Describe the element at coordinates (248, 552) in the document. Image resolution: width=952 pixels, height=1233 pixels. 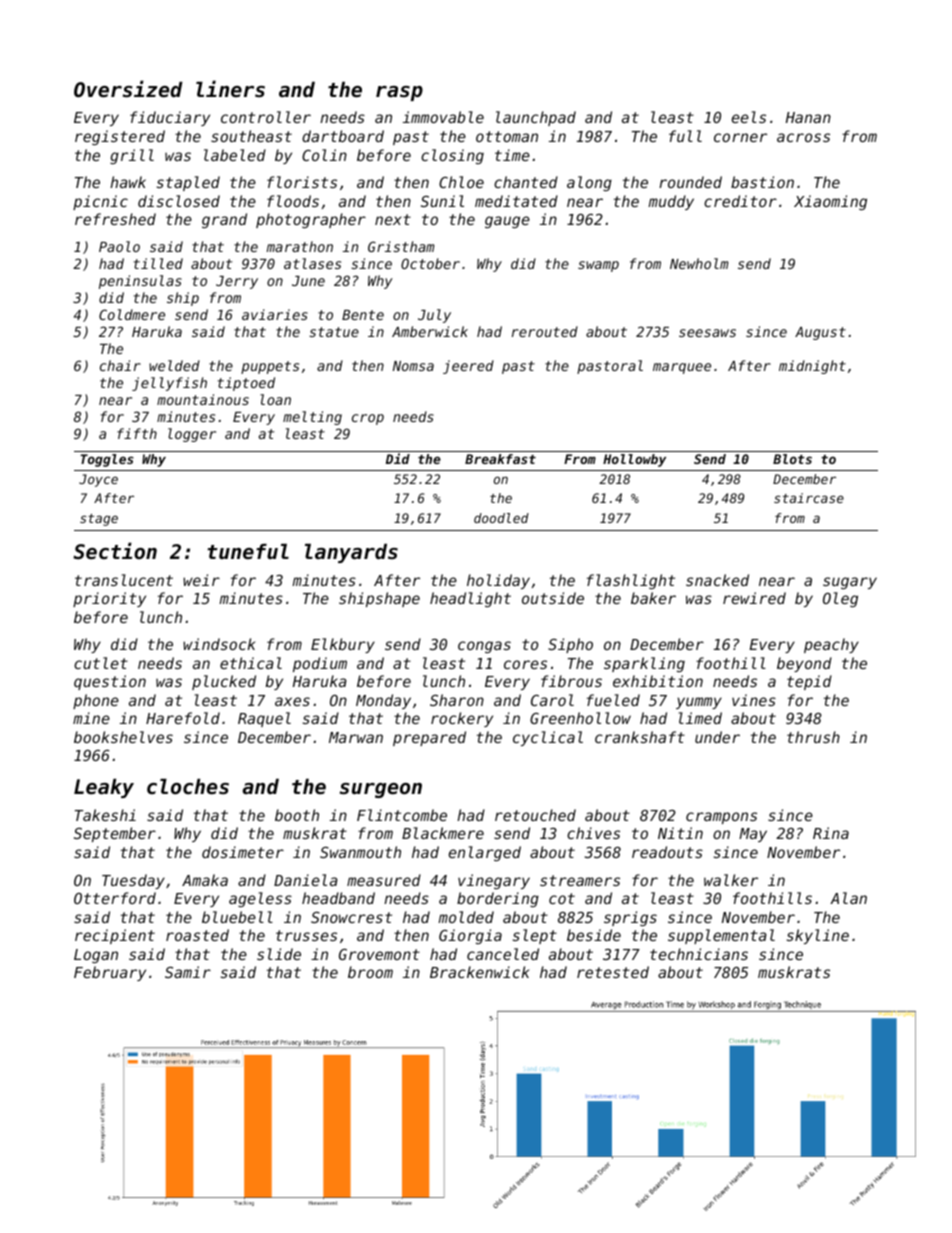
I see `tuneful` at that location.
